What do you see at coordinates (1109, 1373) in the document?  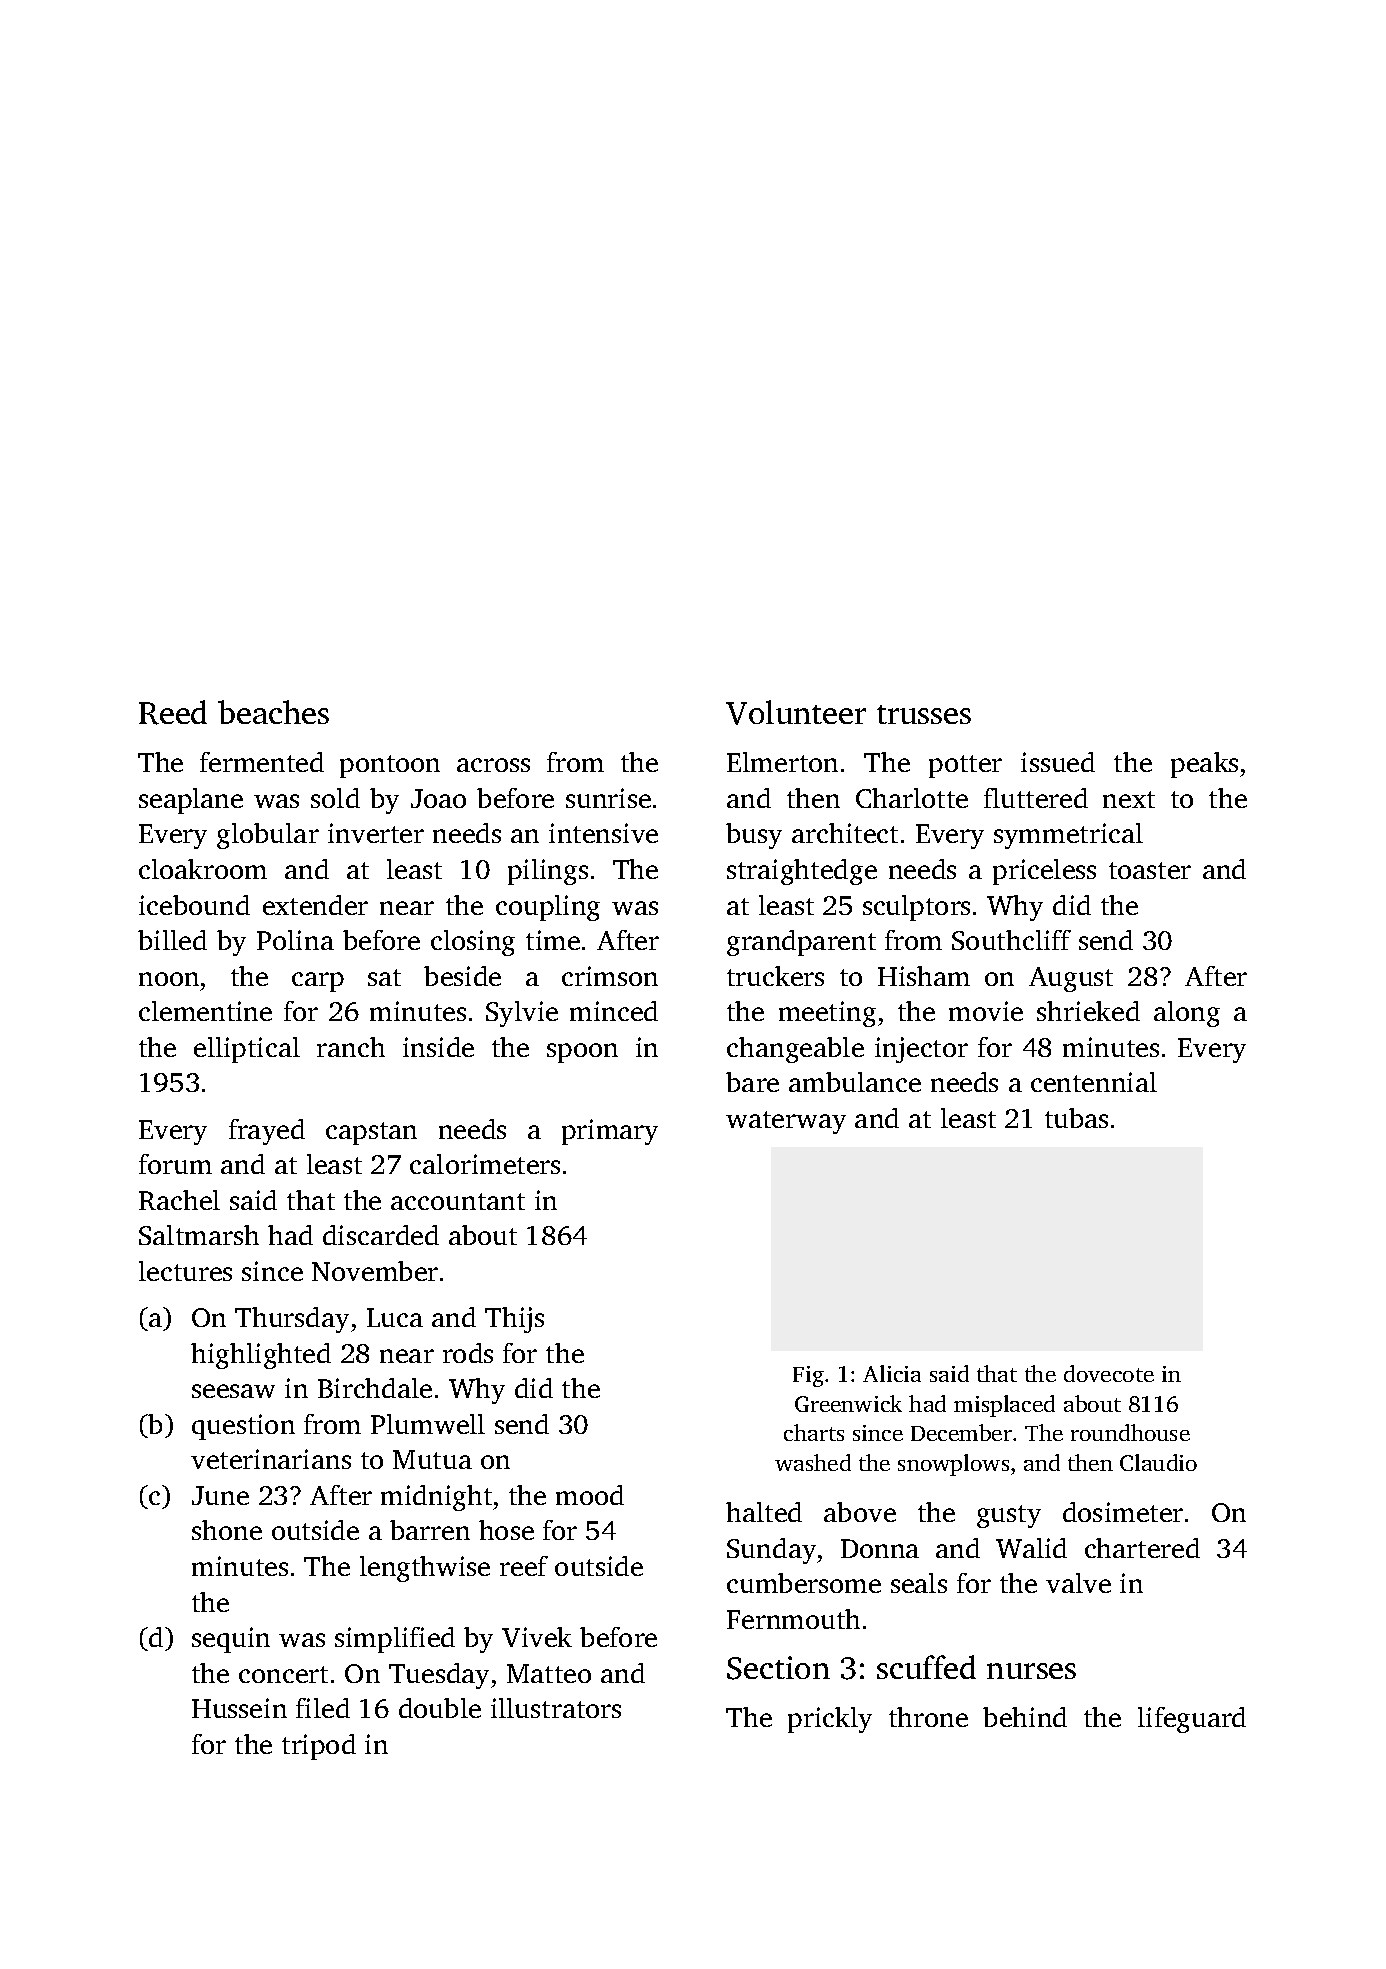 I see `dovecote` at bounding box center [1109, 1373].
